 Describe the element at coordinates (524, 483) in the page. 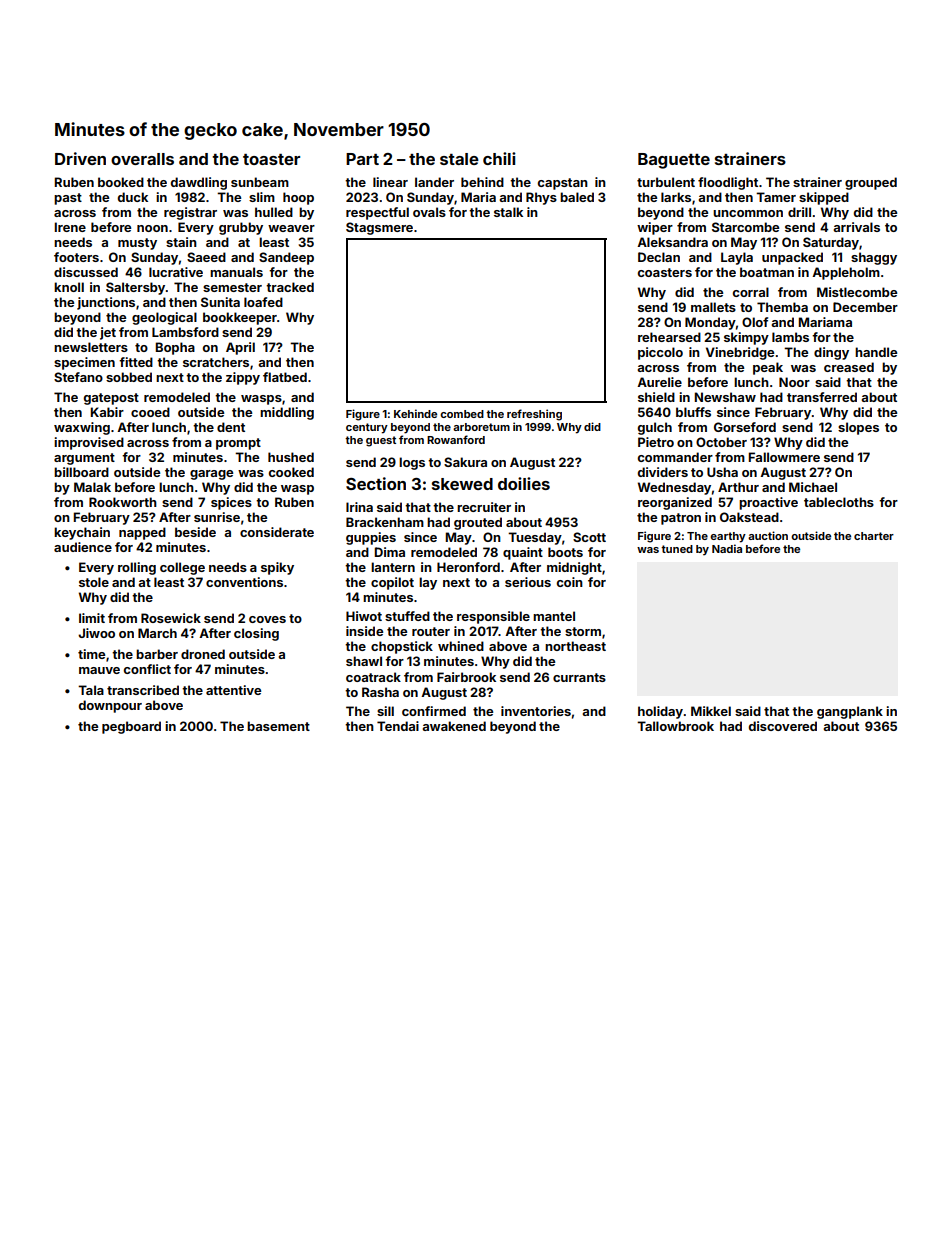

I see `doilies` at that location.
